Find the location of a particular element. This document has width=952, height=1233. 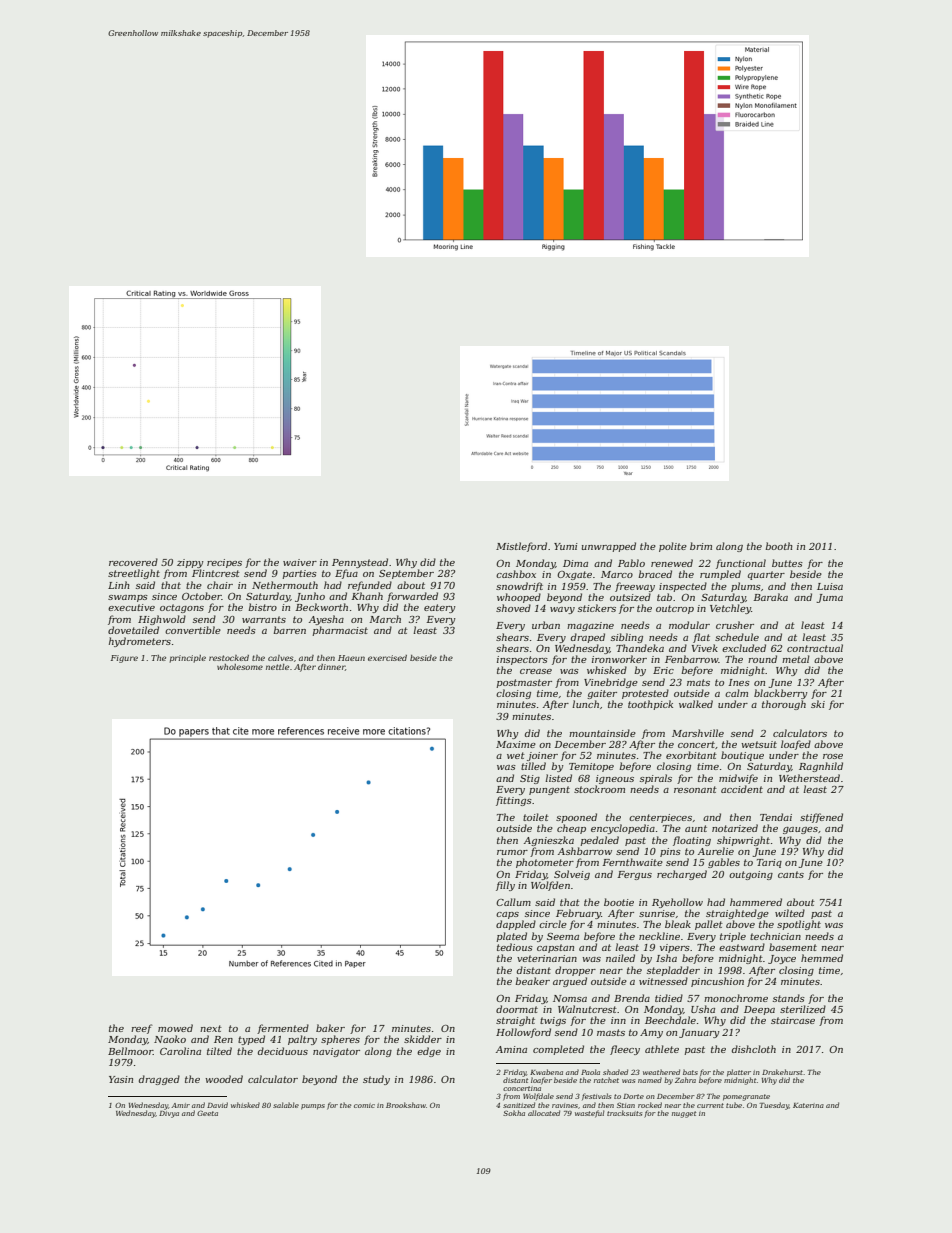

walked is located at coordinates (696, 704).
